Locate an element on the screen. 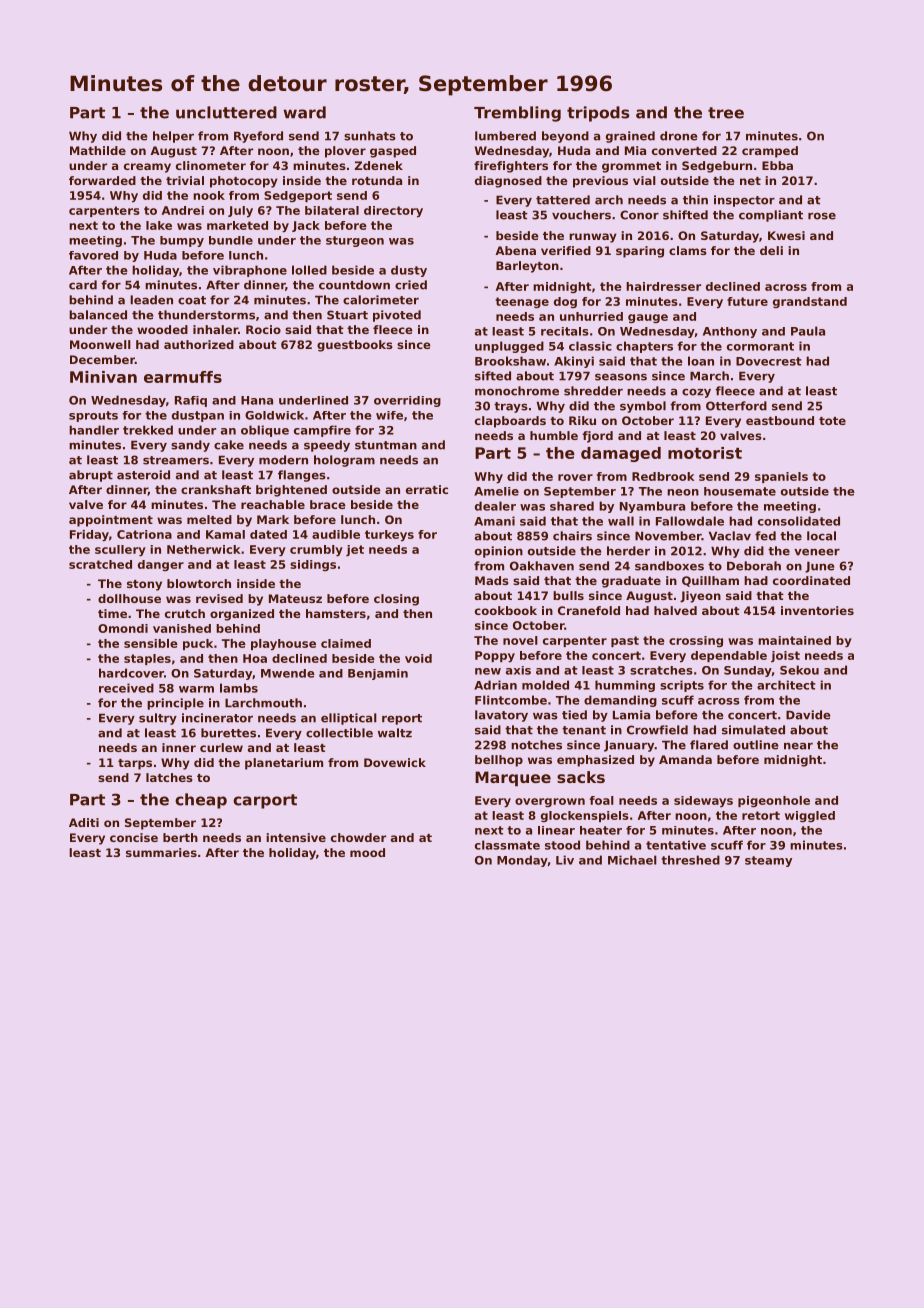 The height and width of the screenshot is (1308, 924). Trembling is located at coordinates (517, 114).
